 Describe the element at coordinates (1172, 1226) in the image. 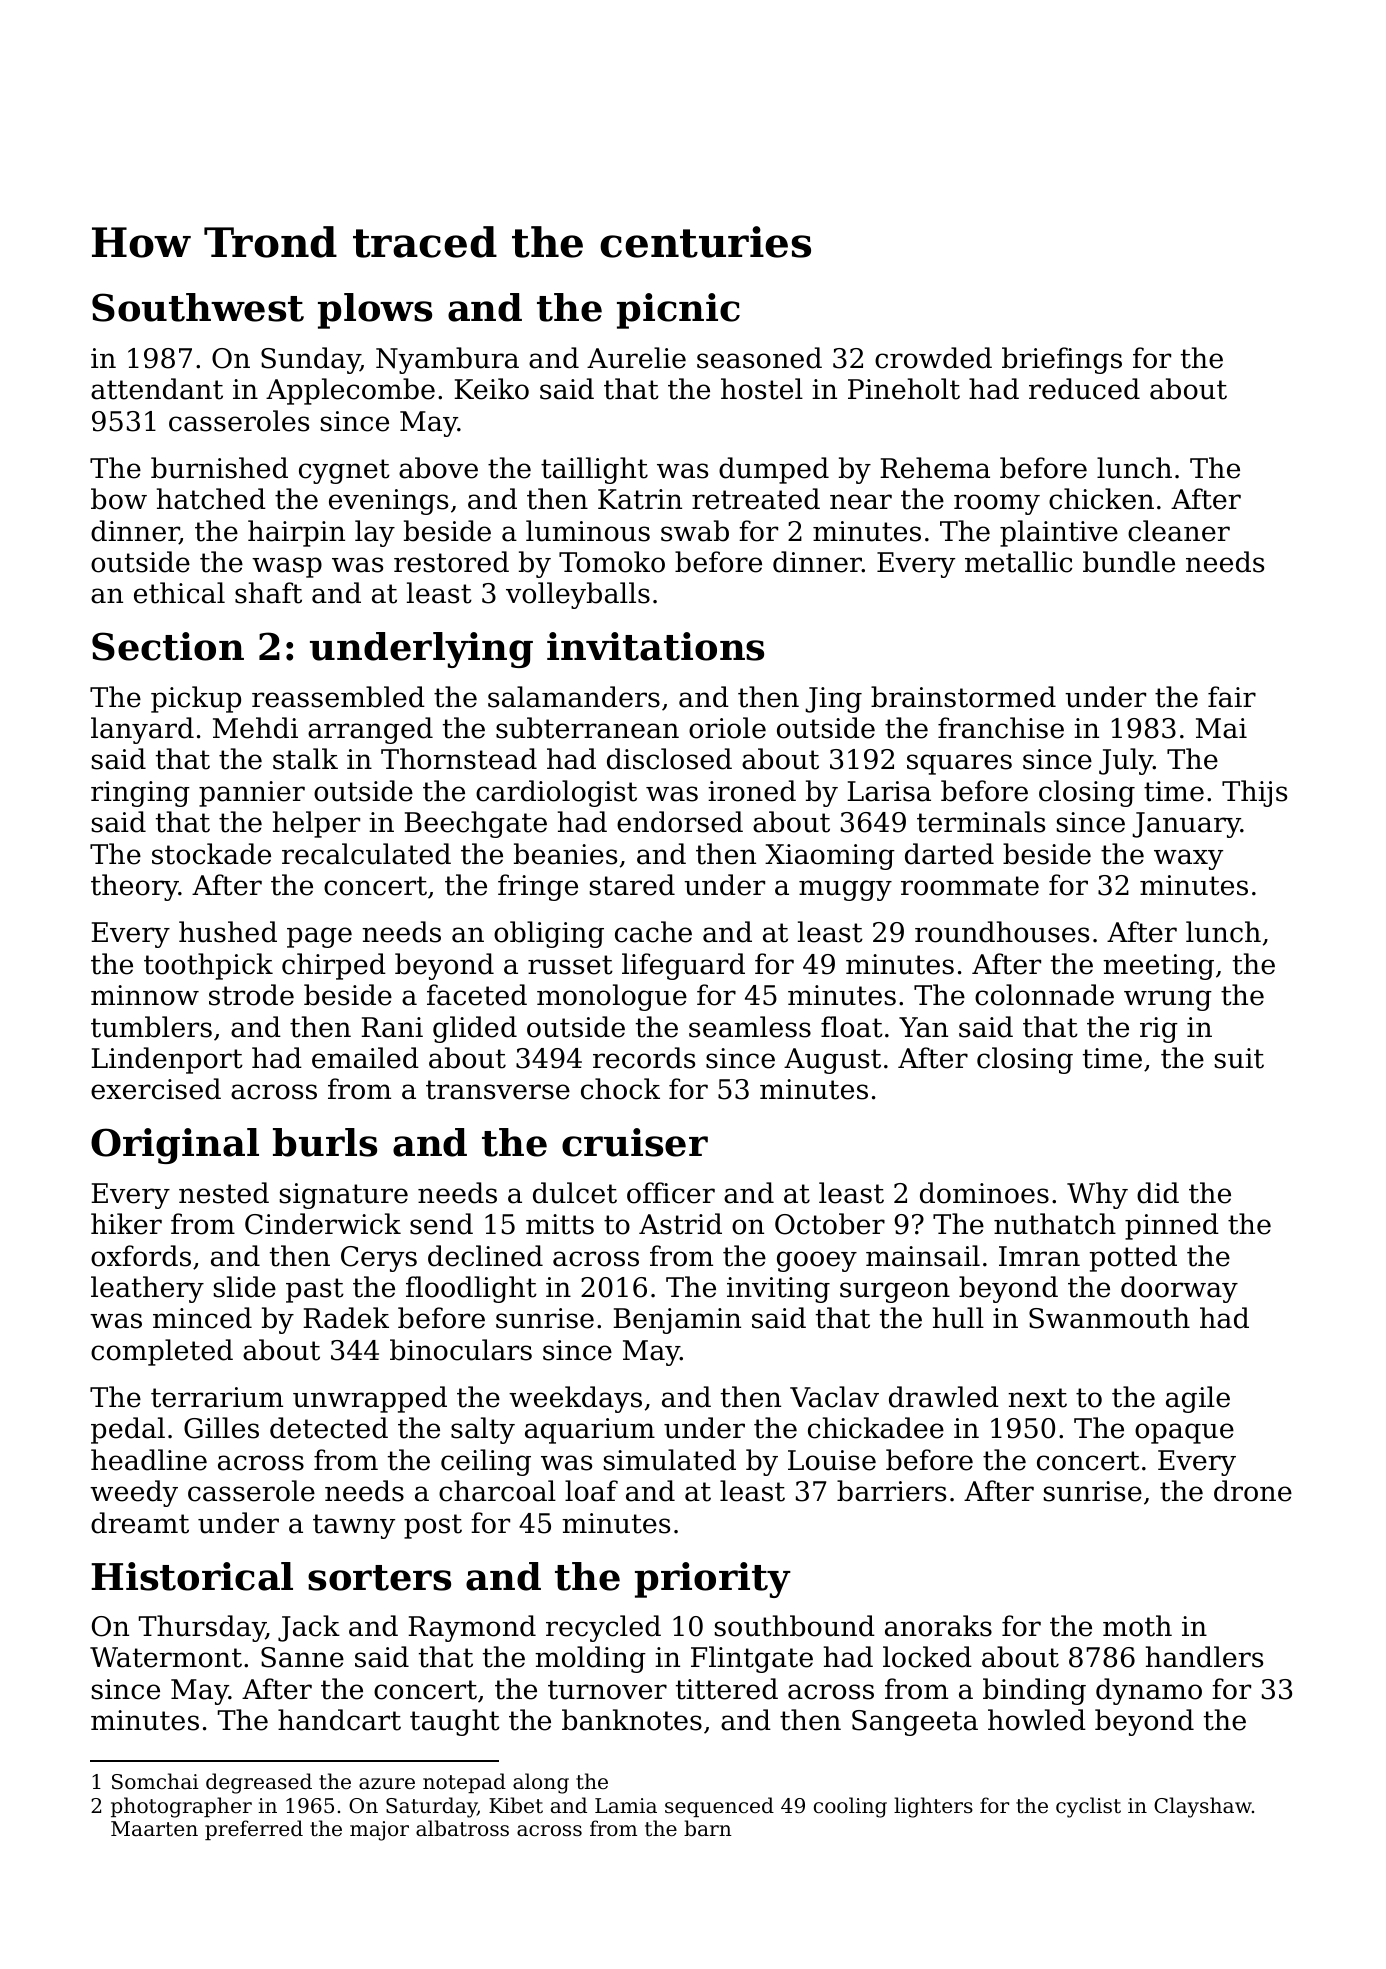

I see `pinned` at that location.
